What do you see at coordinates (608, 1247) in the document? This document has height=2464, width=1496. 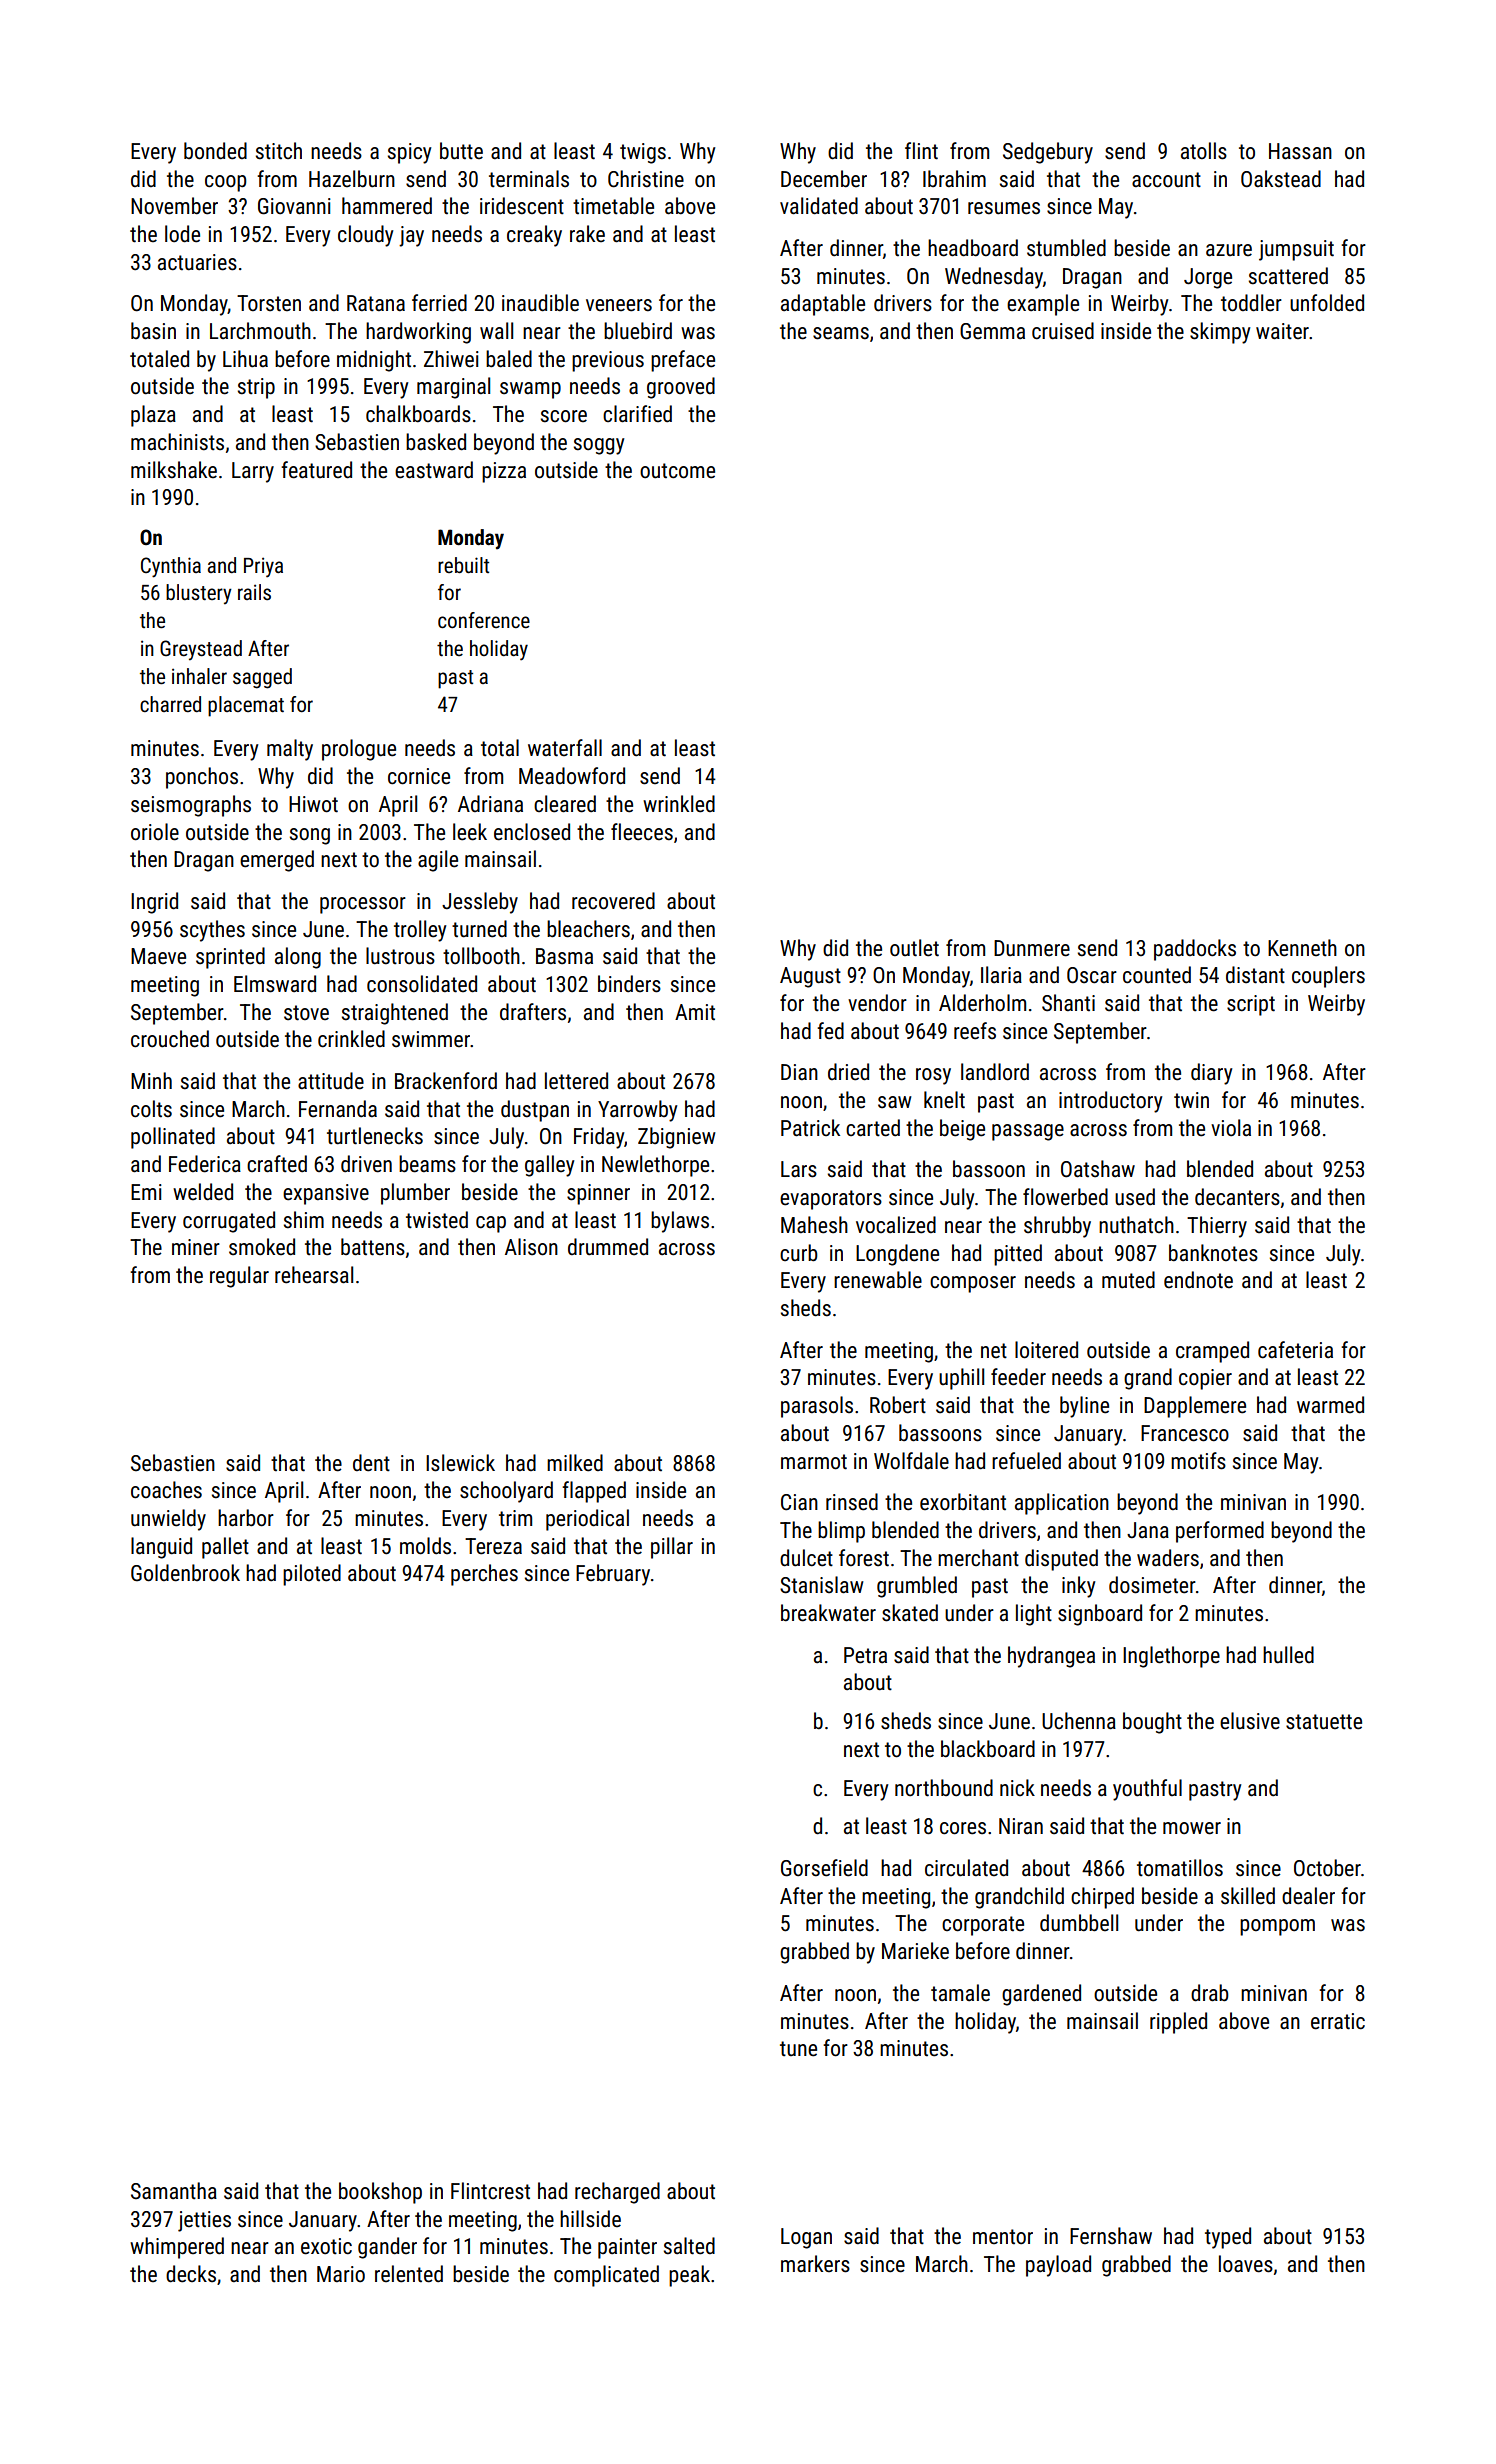 I see `drummed` at bounding box center [608, 1247].
